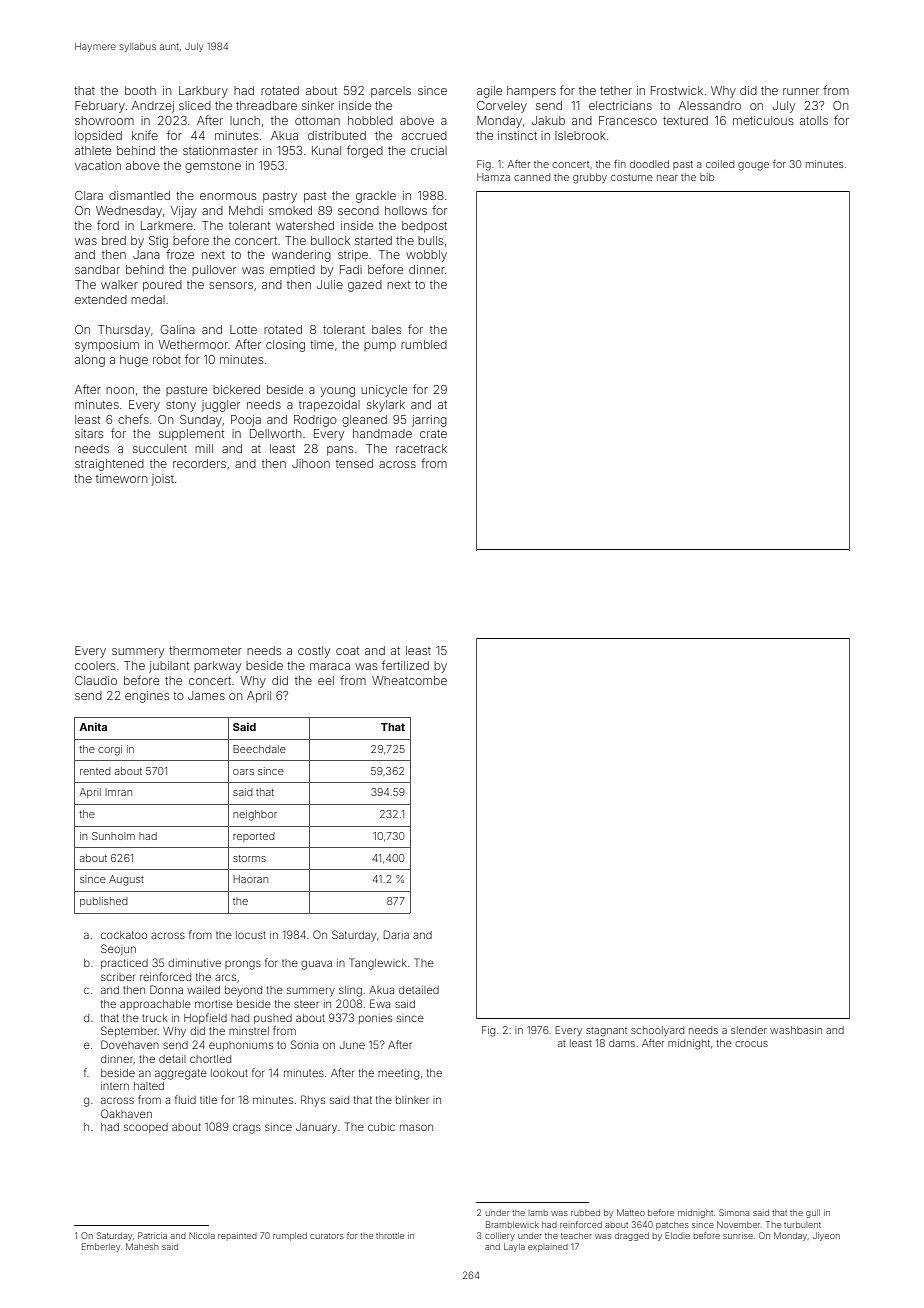 The height and width of the page is (1308, 924). Describe the element at coordinates (707, 177) in the page. I see `bib` at that location.
